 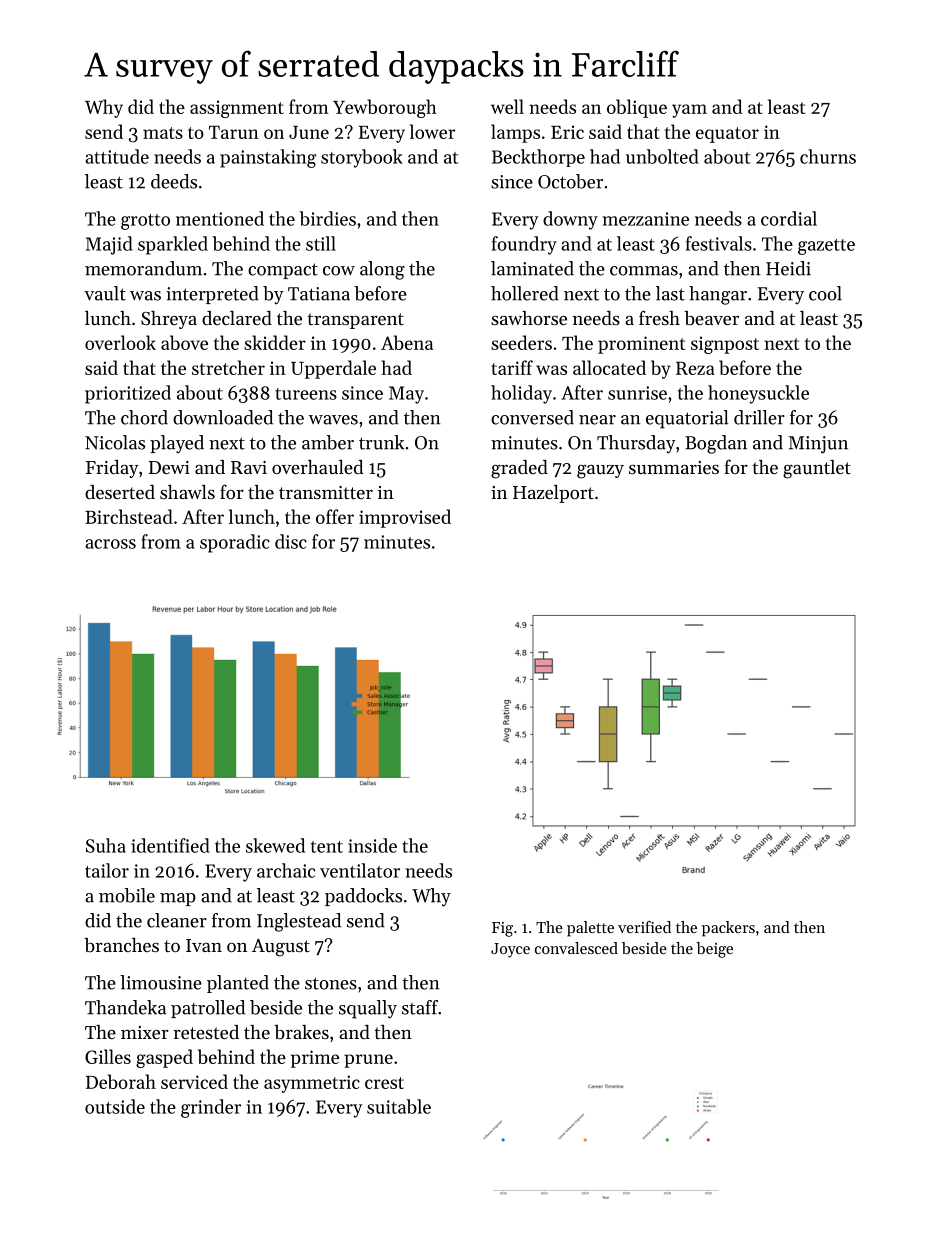 I want to click on prioritized, so click(x=128, y=394).
